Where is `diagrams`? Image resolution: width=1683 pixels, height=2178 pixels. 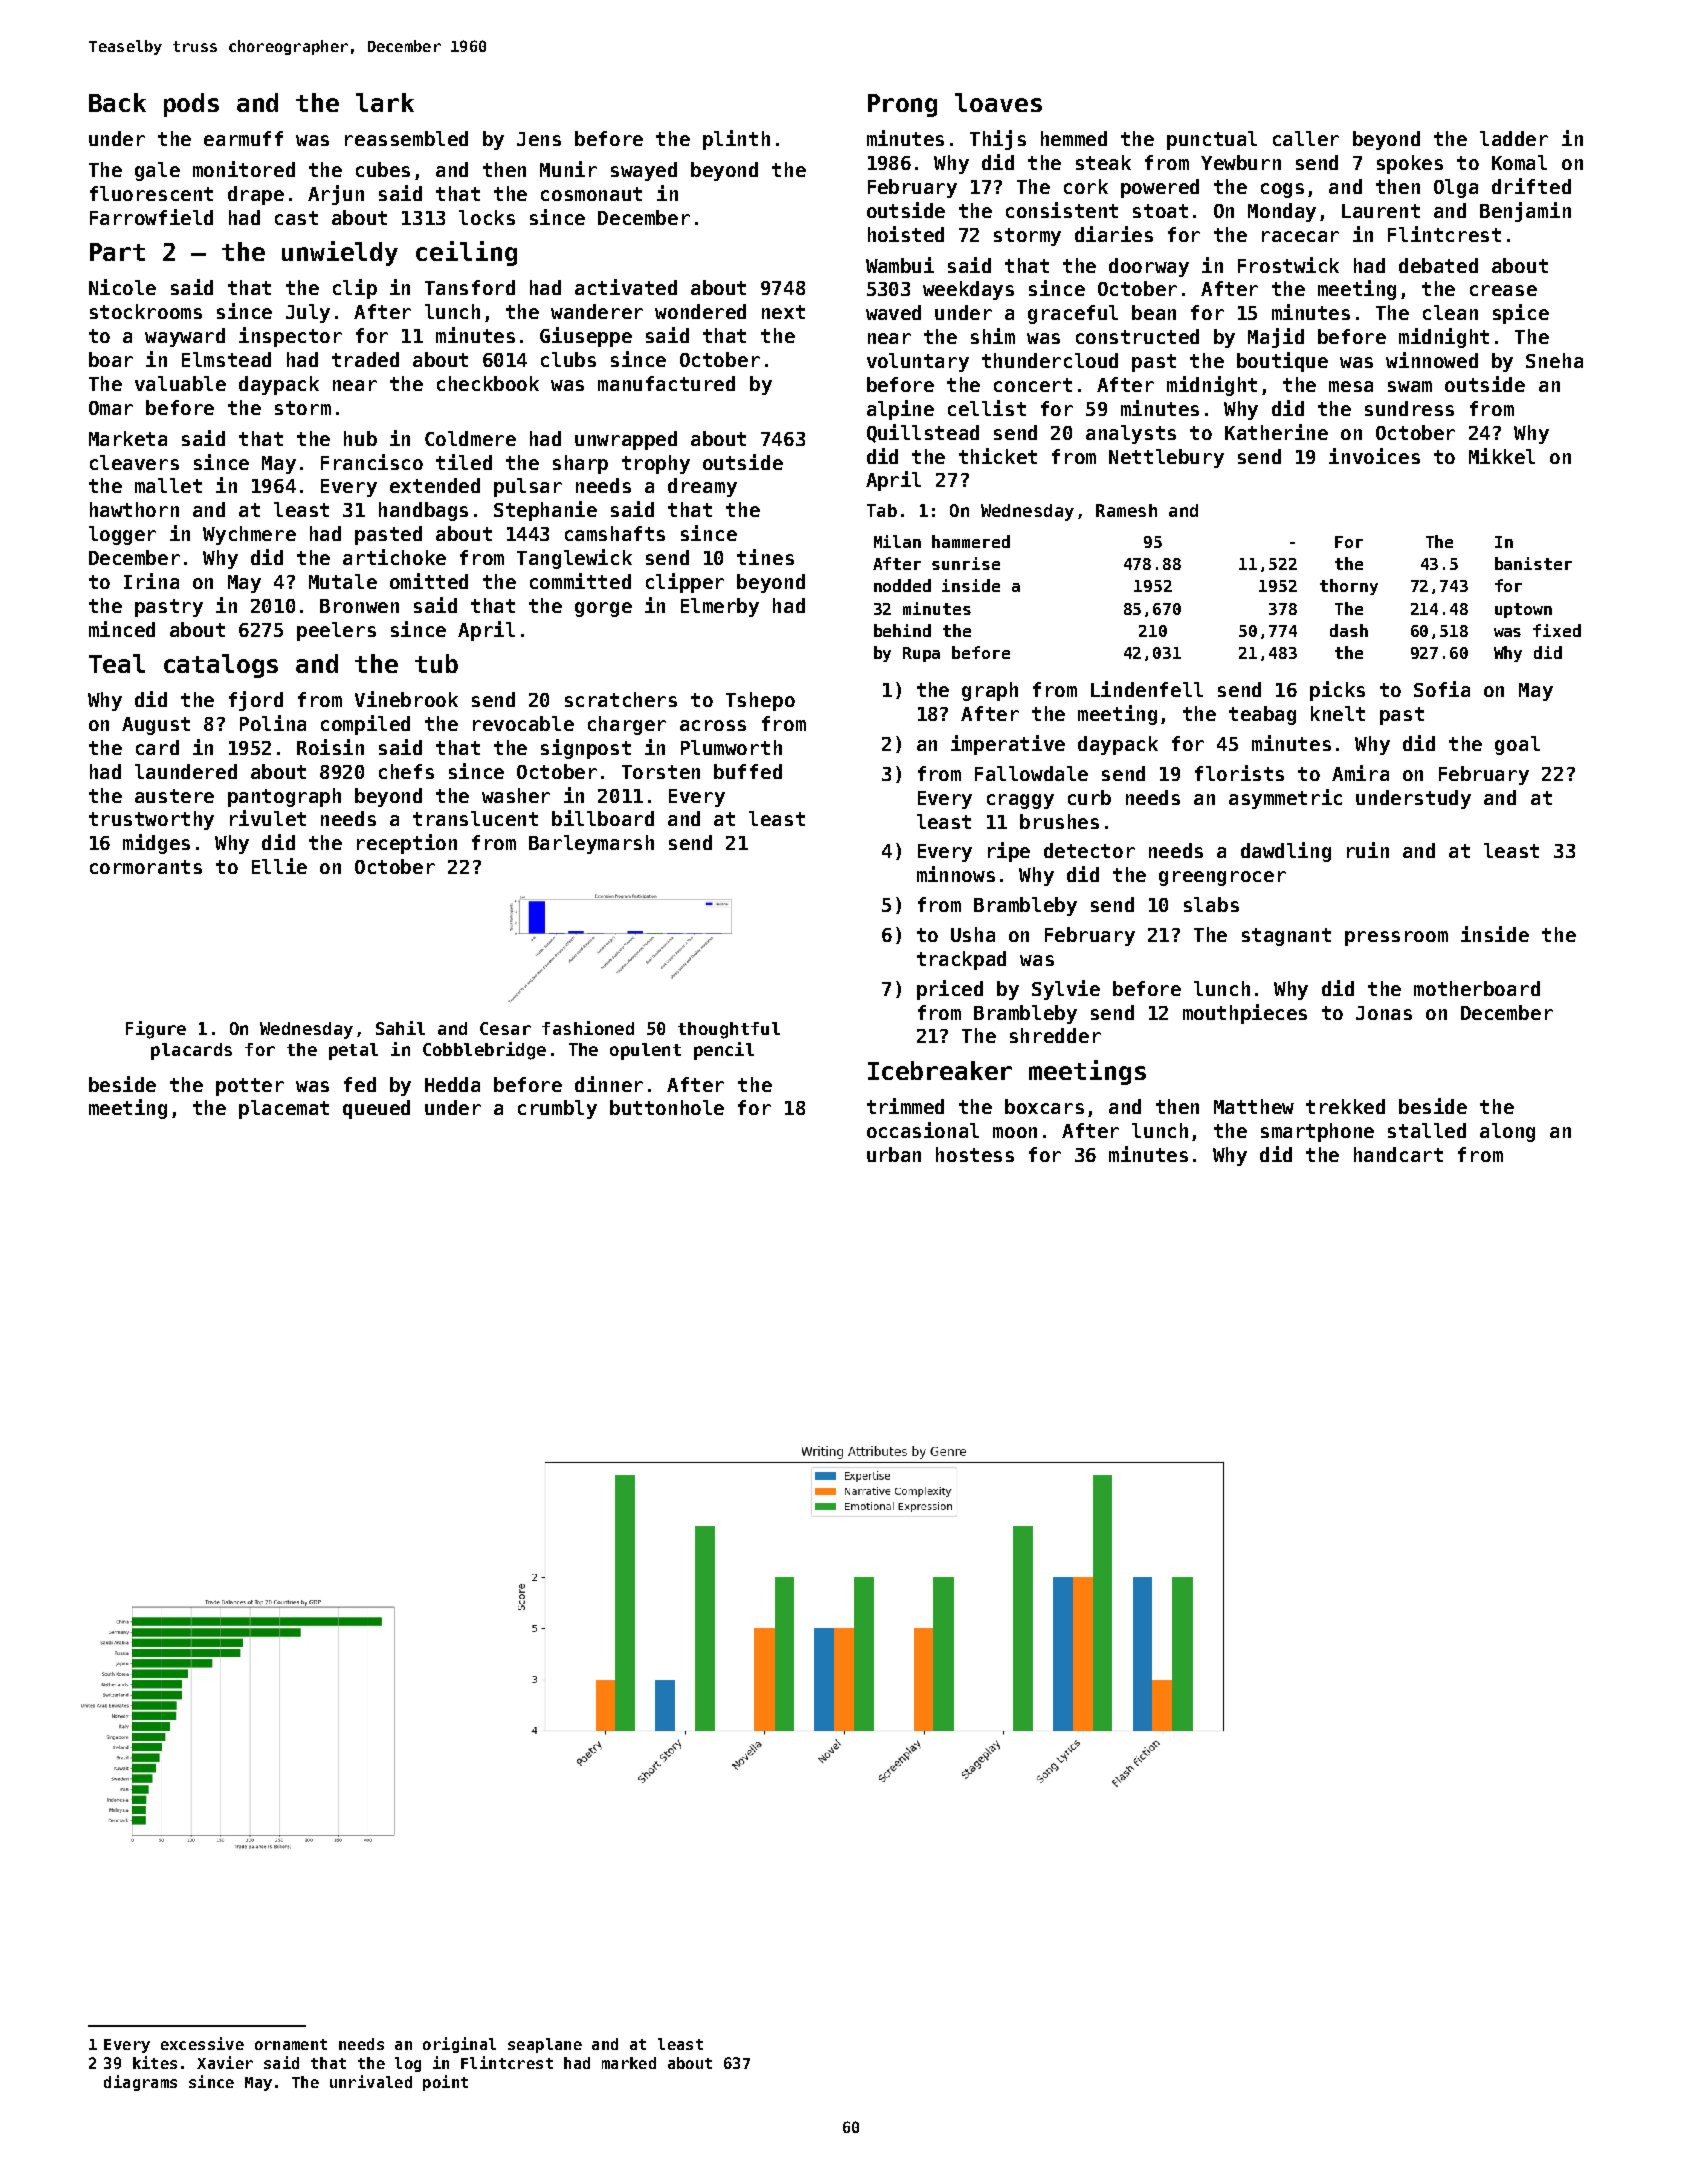 diagrams is located at coordinates (140, 2083).
